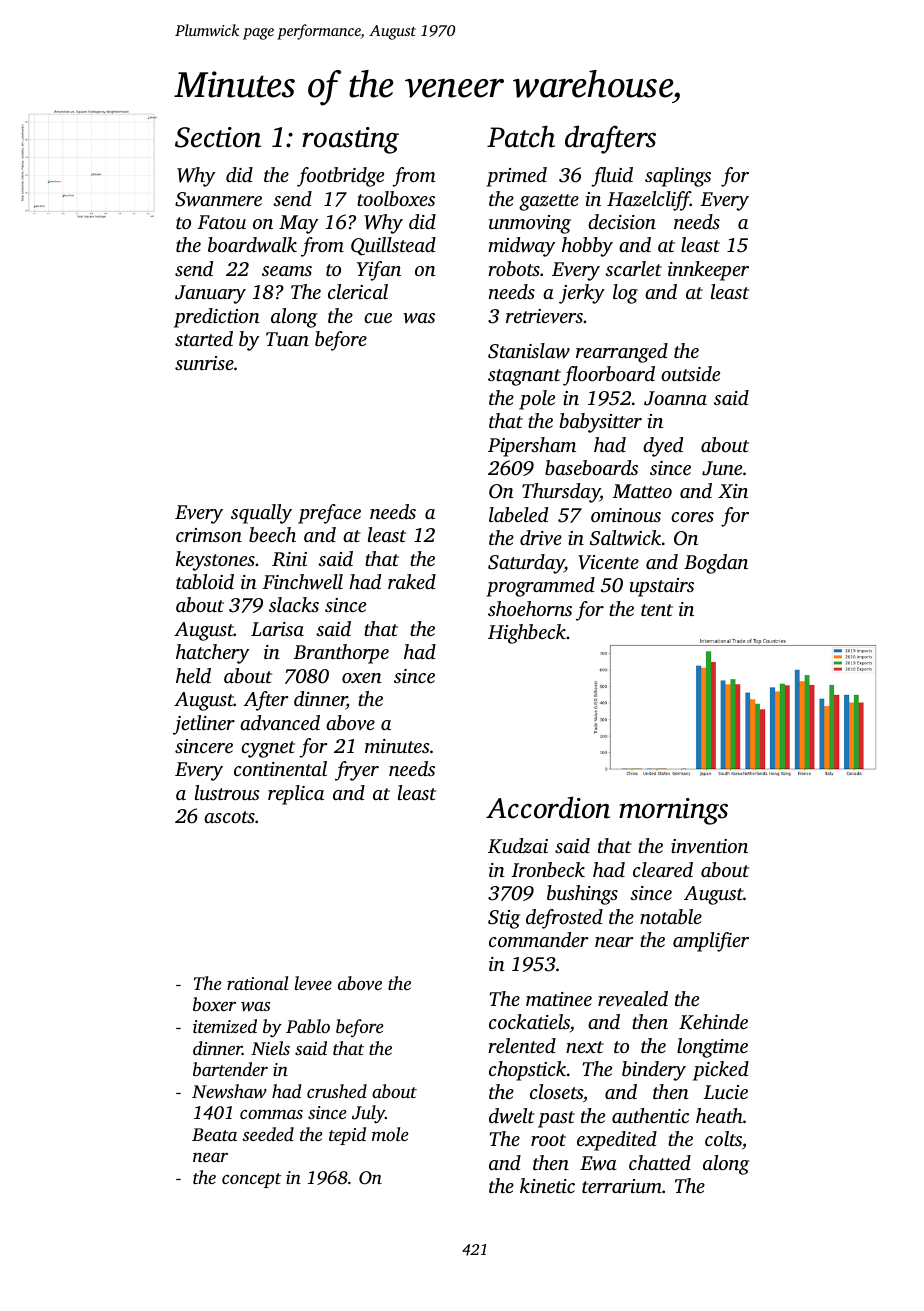 This image has height=1311, width=924. What do you see at coordinates (524, 377) in the image?
I see `stagnant` at bounding box center [524, 377].
